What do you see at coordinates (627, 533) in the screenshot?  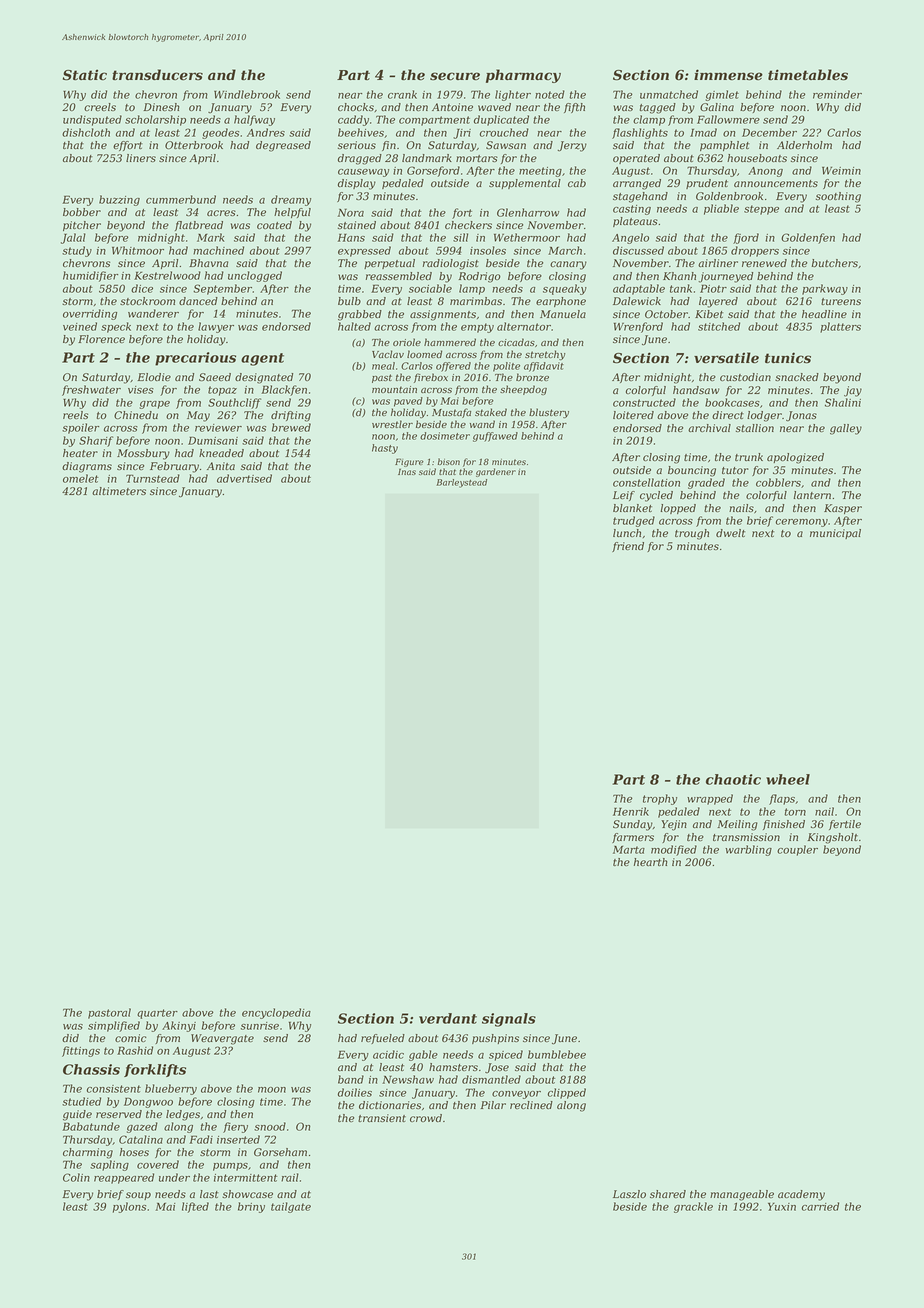 I see `lunch` at bounding box center [627, 533].
